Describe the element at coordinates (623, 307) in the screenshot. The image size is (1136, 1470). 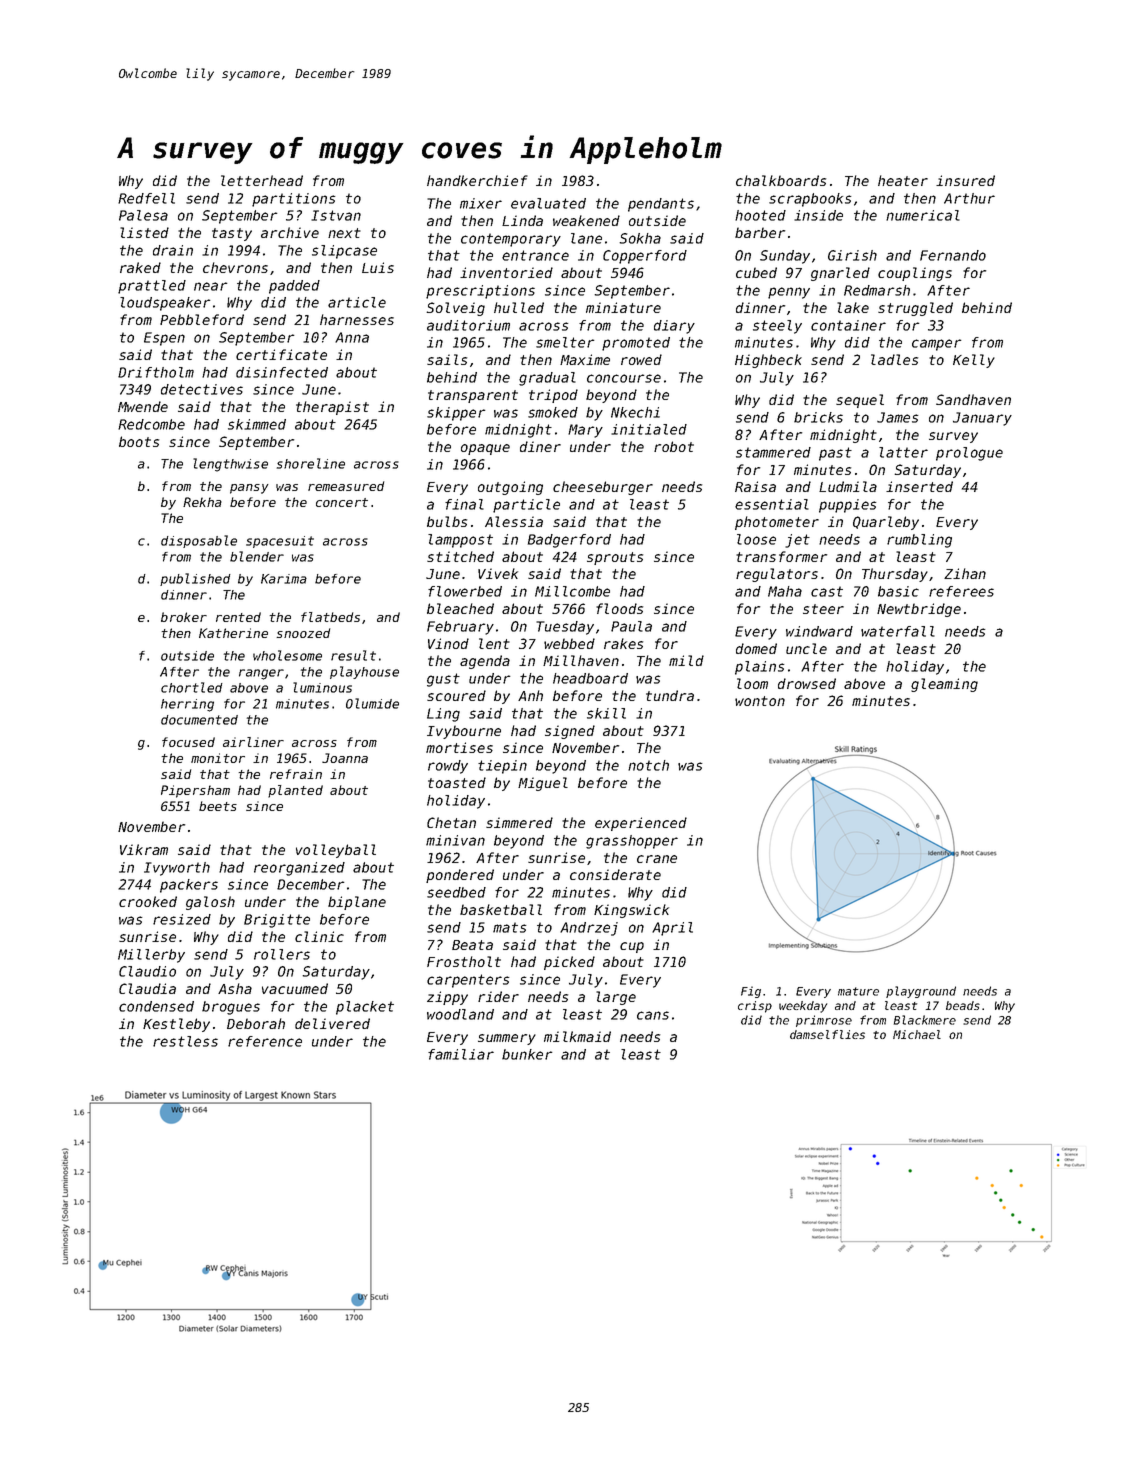
I see `miniature` at that location.
